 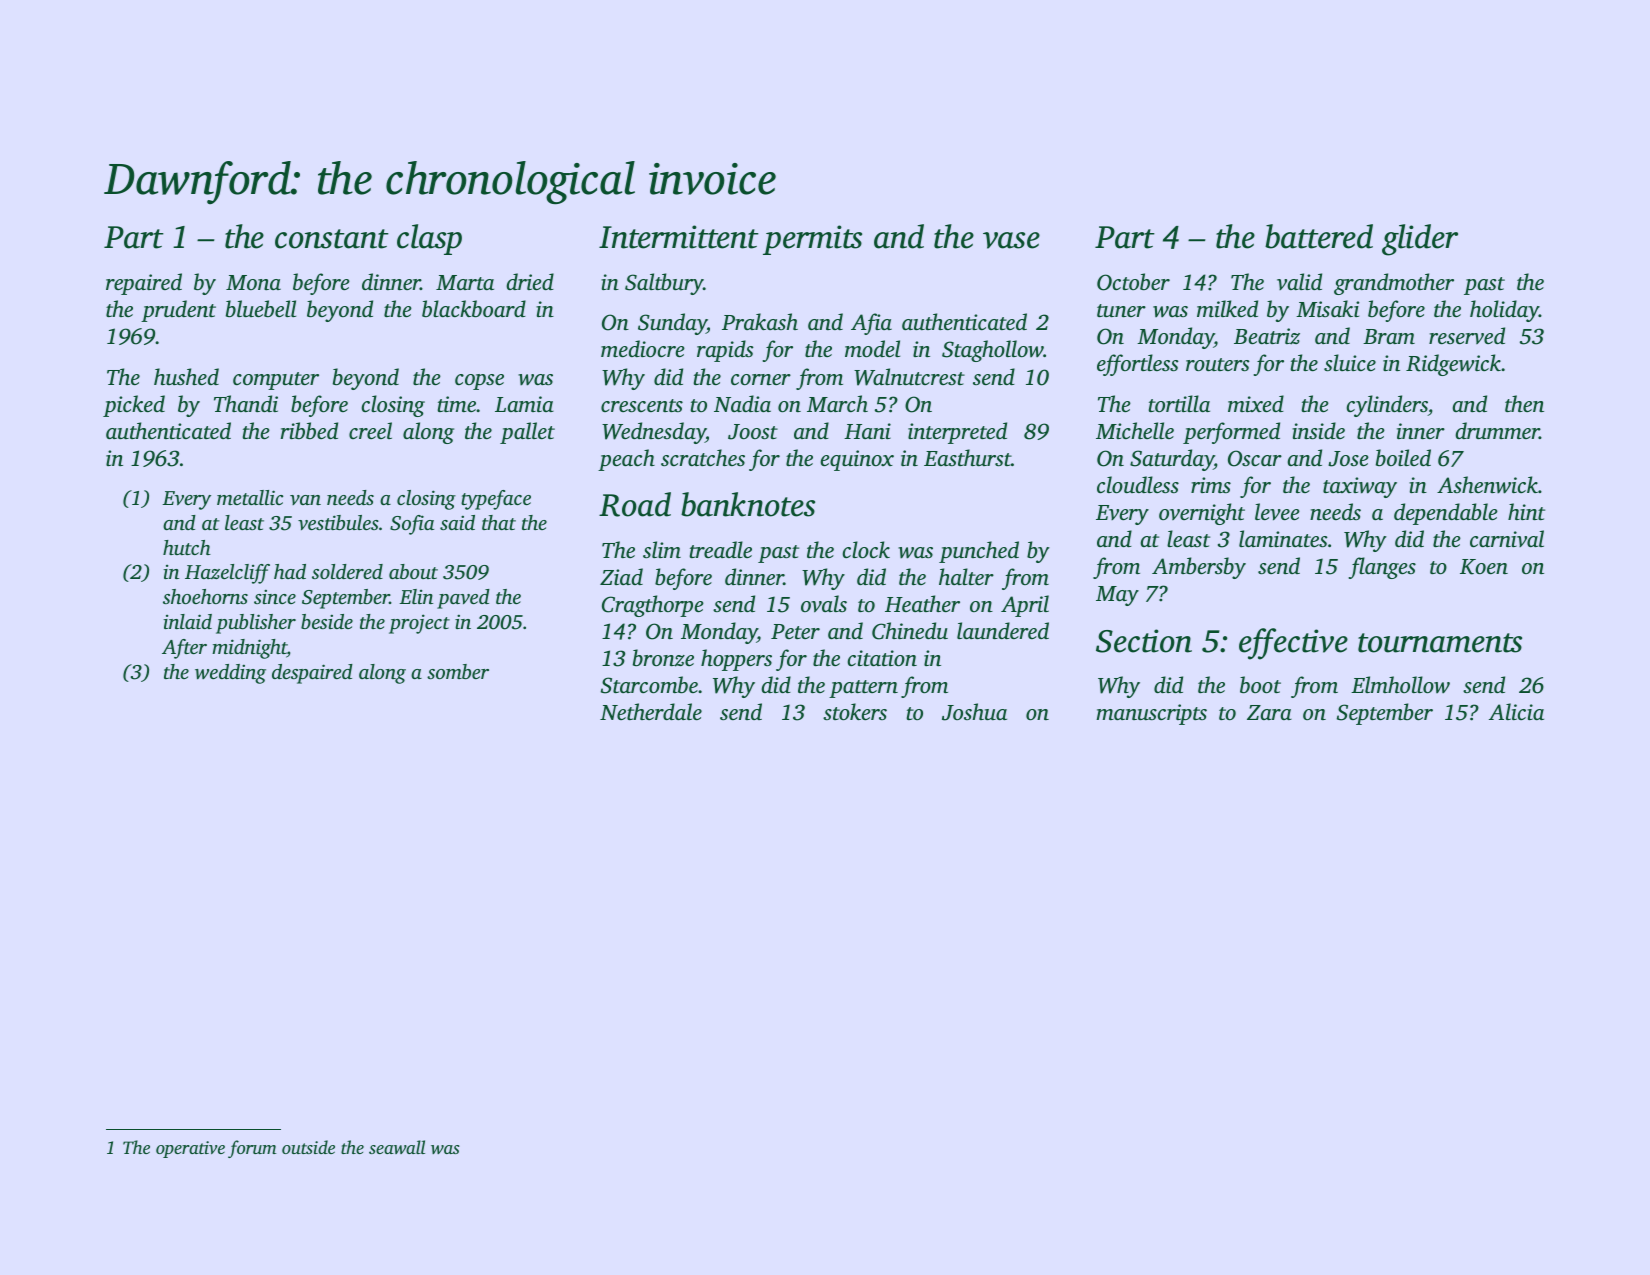 I want to click on glider, so click(x=1420, y=240).
